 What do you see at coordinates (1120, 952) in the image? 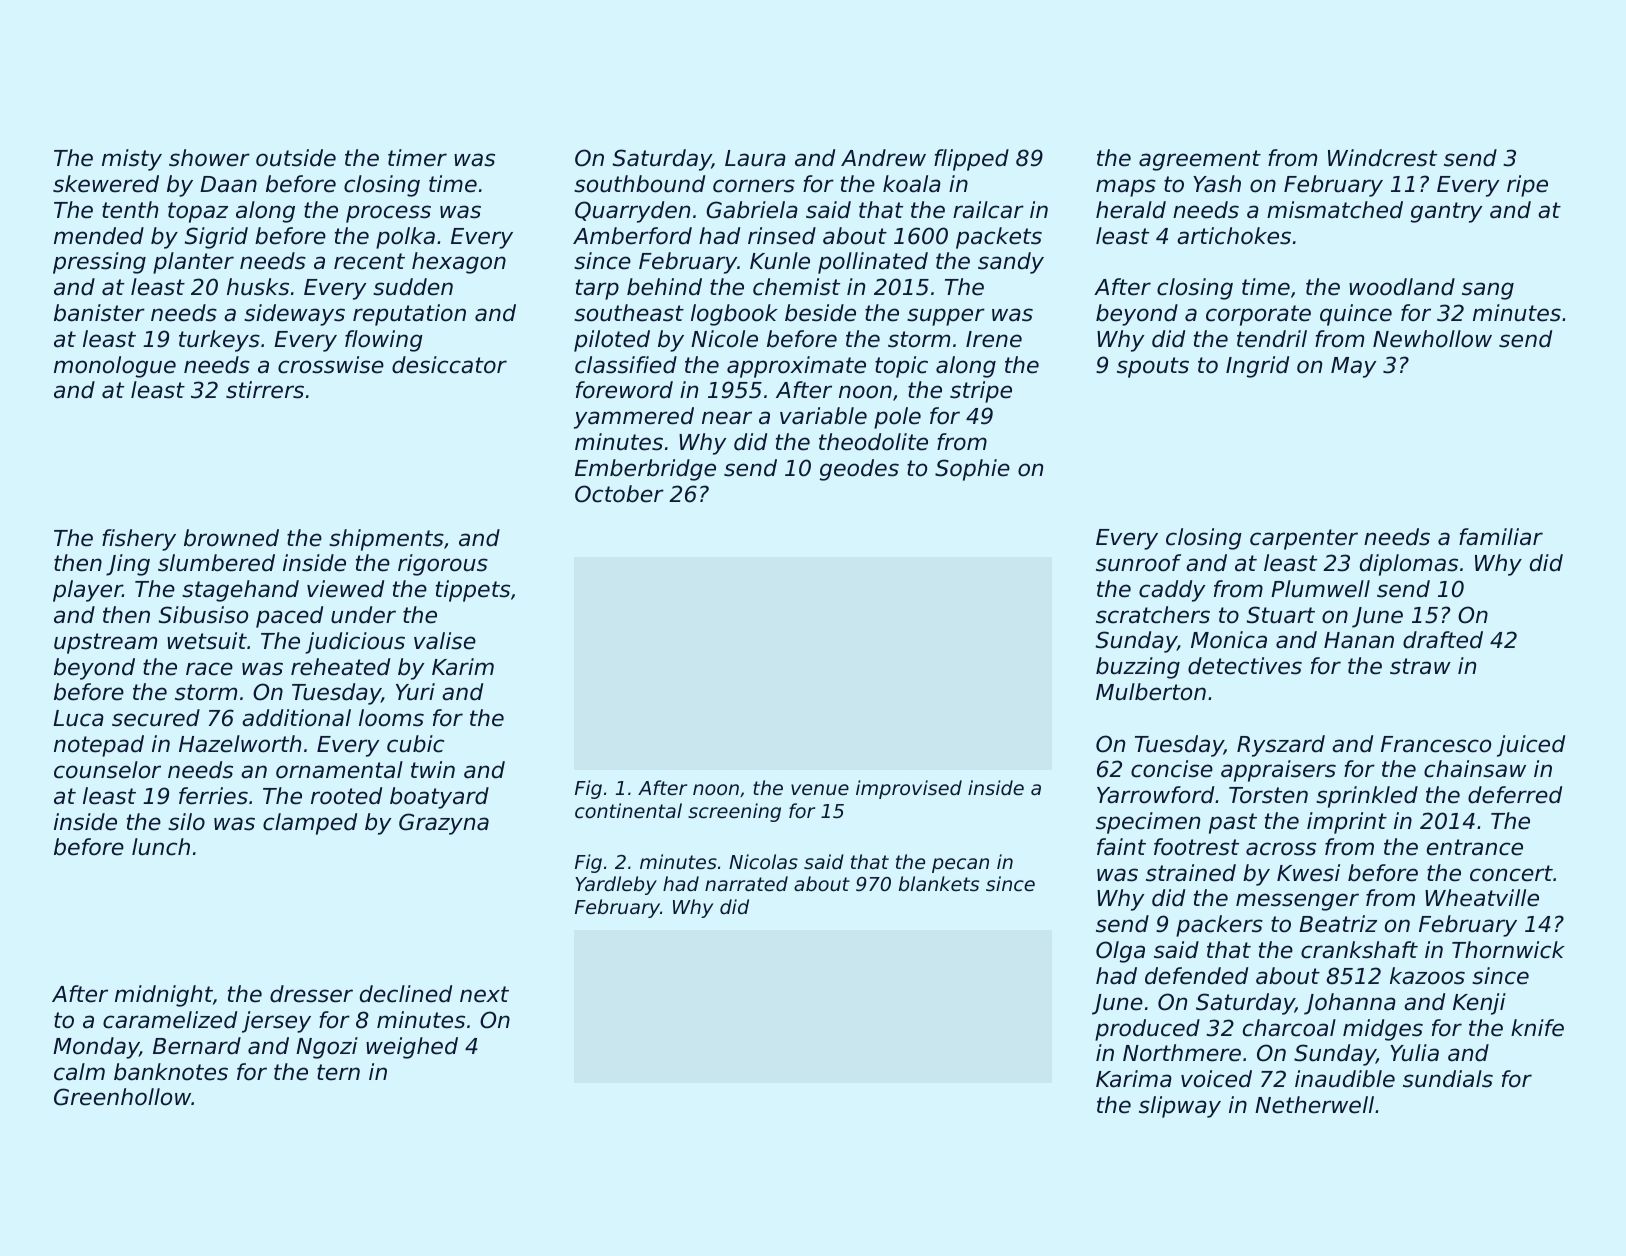
I see `Olga` at bounding box center [1120, 952].
